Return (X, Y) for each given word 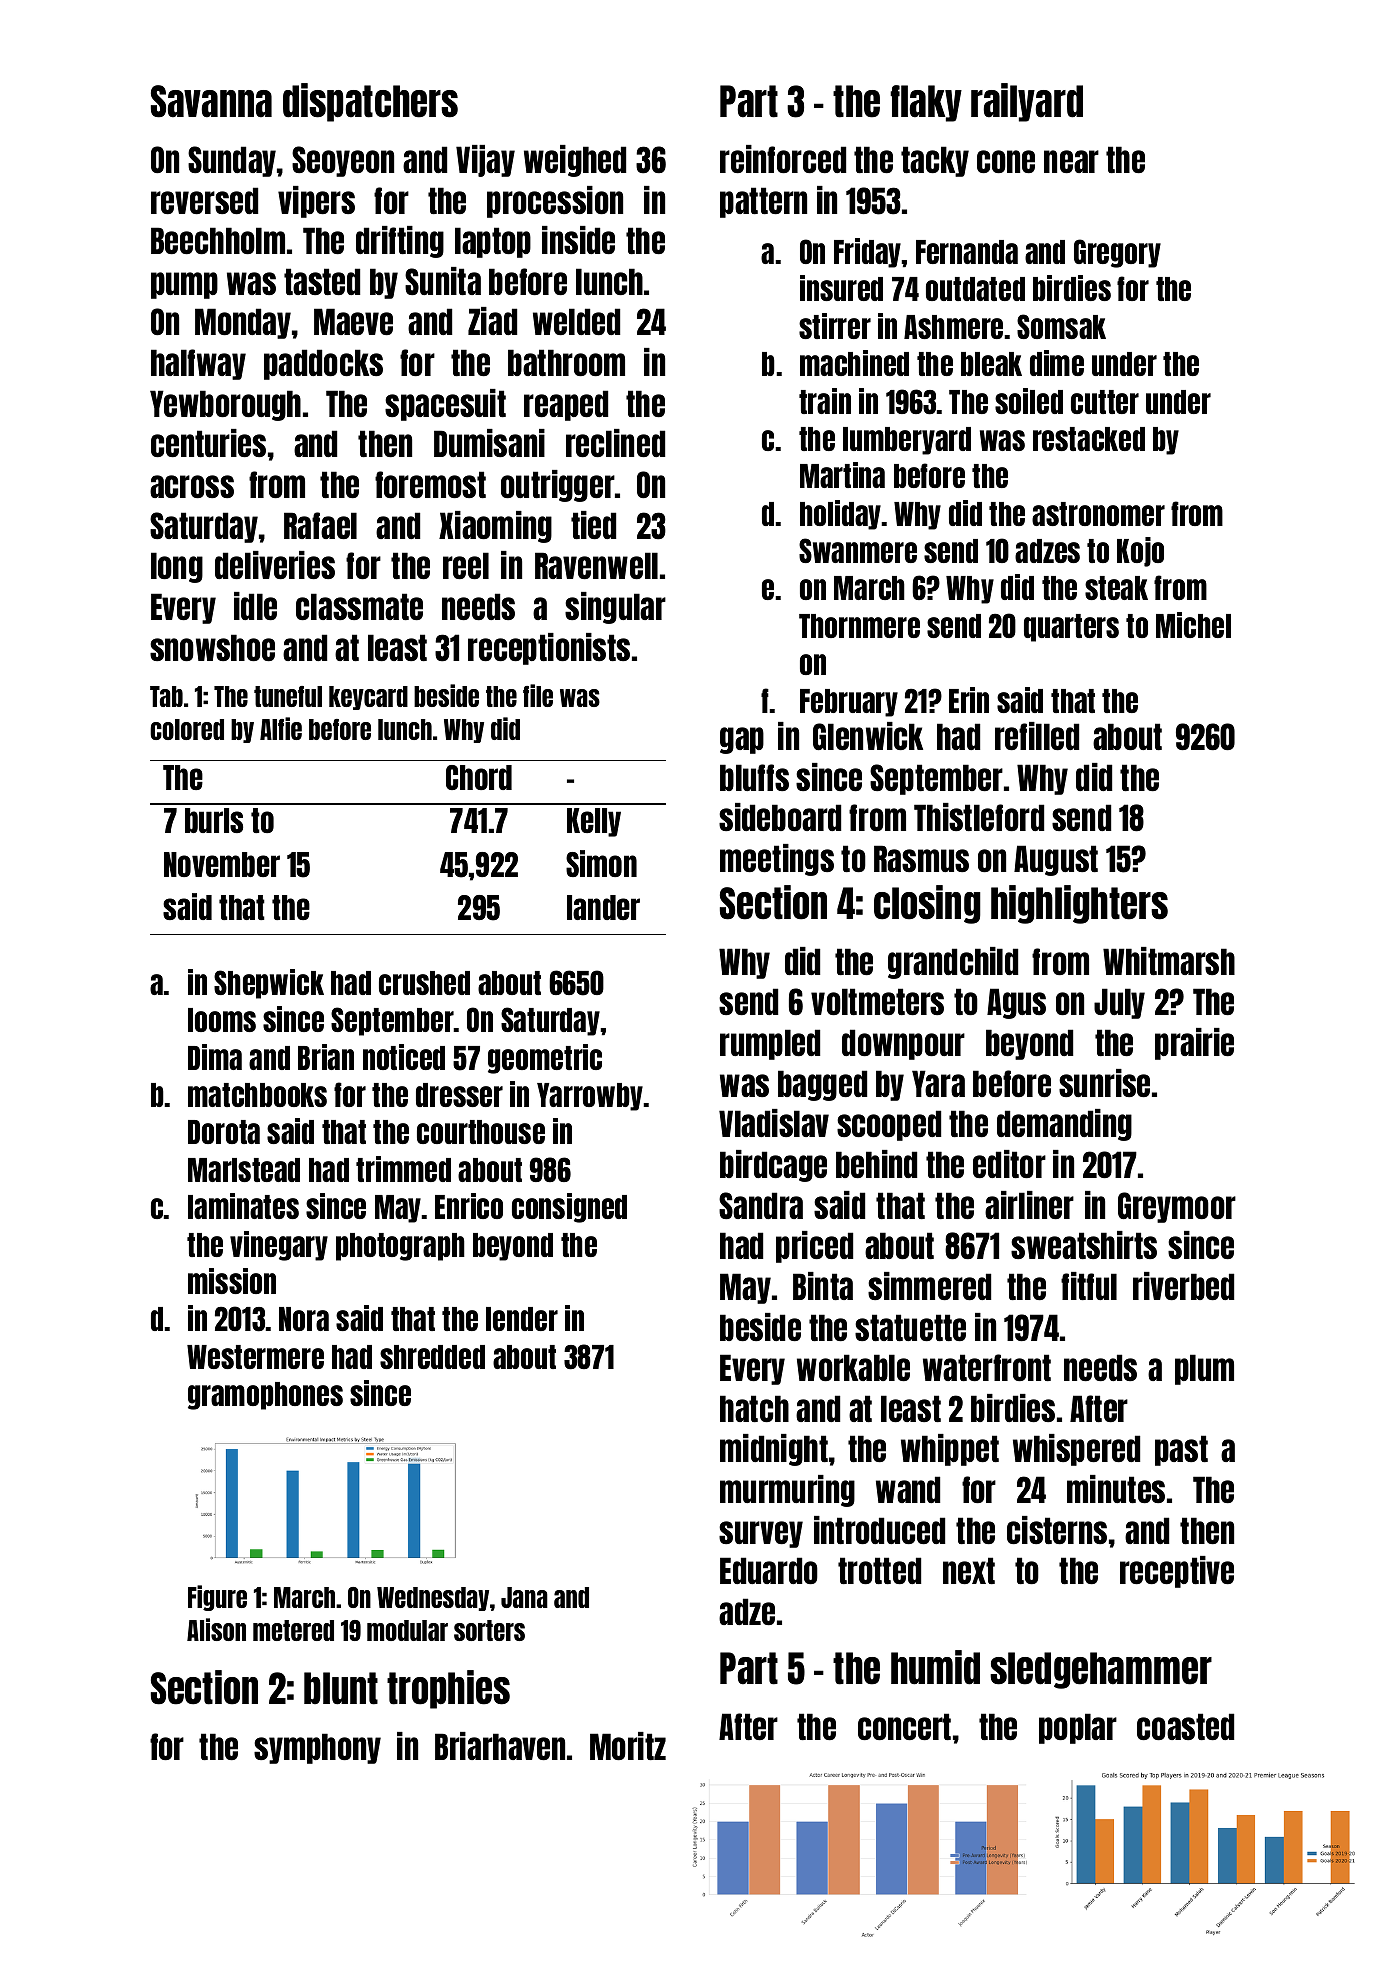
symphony (317, 1748)
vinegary (279, 1246)
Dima (215, 1057)
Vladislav (774, 1123)
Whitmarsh (1169, 961)
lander (603, 907)
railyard (1027, 102)
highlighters (1079, 904)
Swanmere (858, 550)
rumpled (770, 1044)
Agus (1016, 1003)
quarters (1071, 628)
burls (214, 820)
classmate (359, 606)
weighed (575, 161)
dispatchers (370, 102)
